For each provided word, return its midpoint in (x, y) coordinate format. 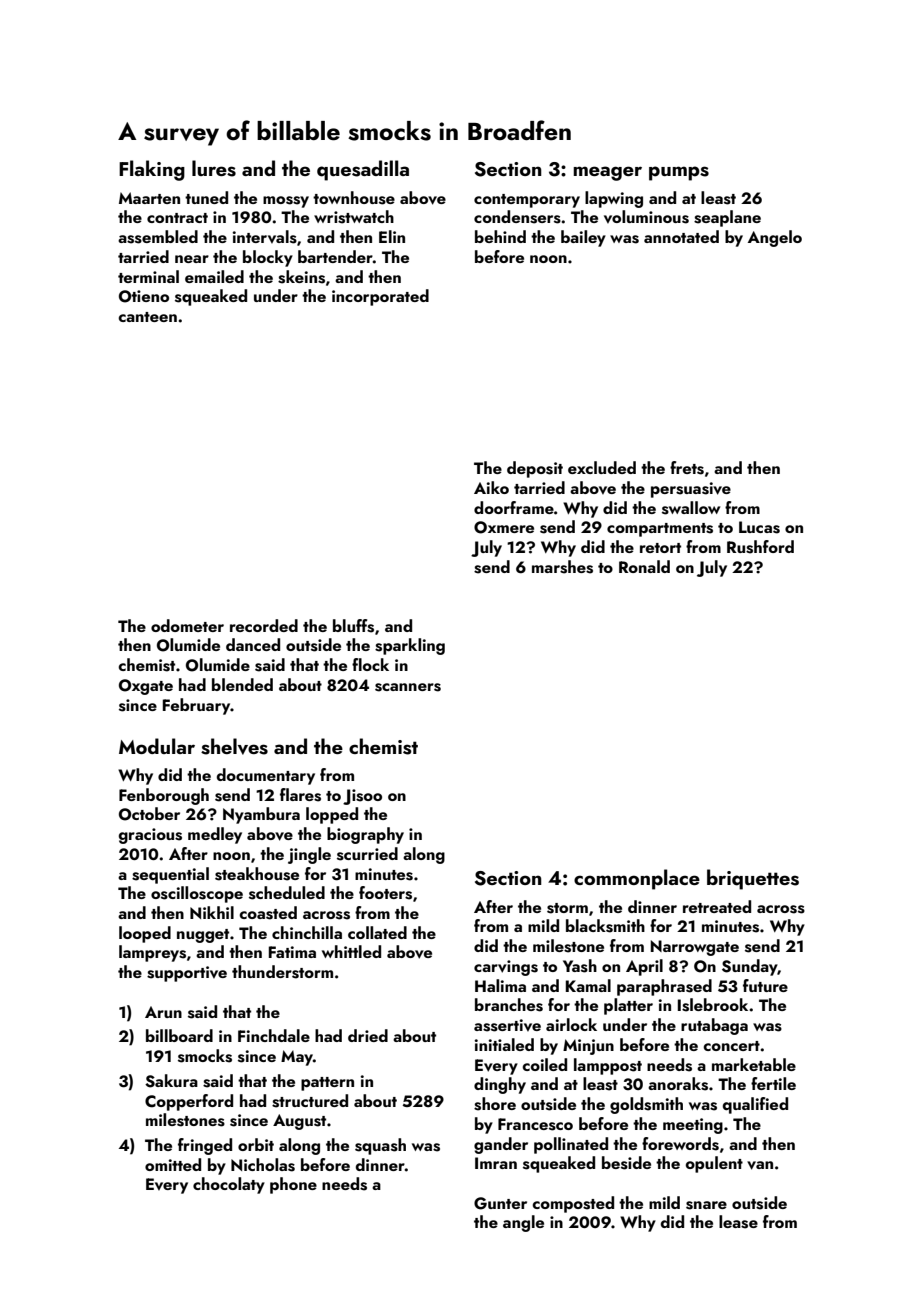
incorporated (380, 297)
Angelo (775, 238)
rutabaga (714, 1026)
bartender (335, 256)
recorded (264, 625)
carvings (506, 968)
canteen (147, 317)
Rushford (760, 547)
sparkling (410, 646)
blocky (268, 258)
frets (687, 468)
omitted (173, 1164)
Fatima (292, 952)
